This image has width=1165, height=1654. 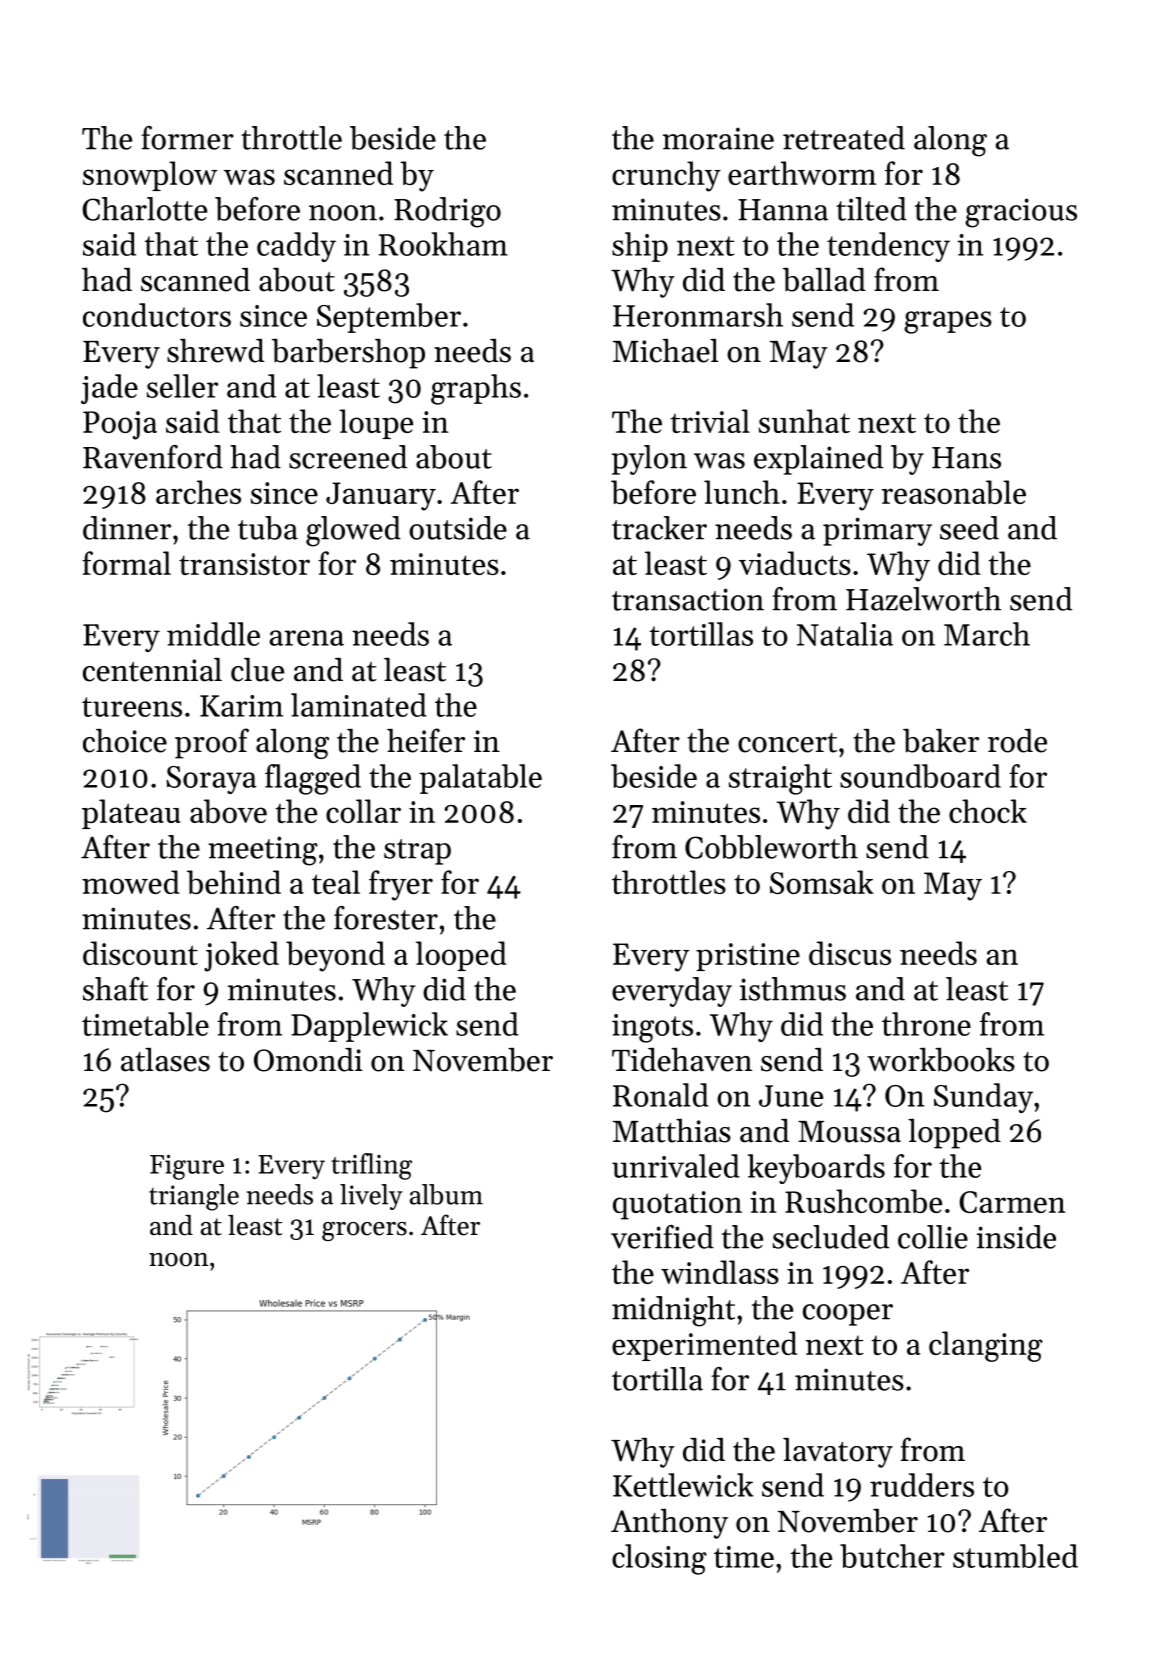 What do you see at coordinates (771, 847) in the image?
I see `Cobbleworth` at bounding box center [771, 847].
